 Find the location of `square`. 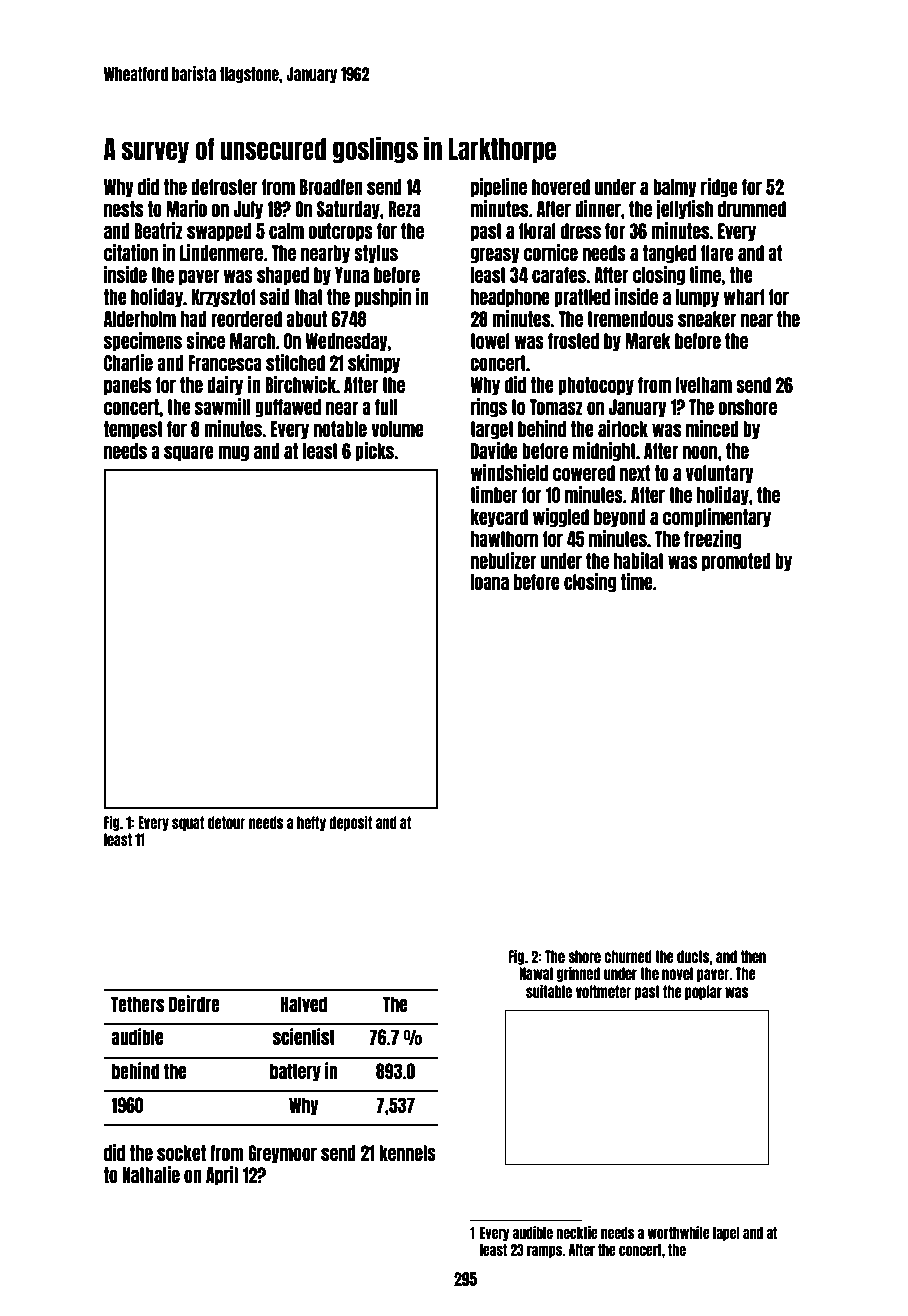

square is located at coordinates (189, 454).
